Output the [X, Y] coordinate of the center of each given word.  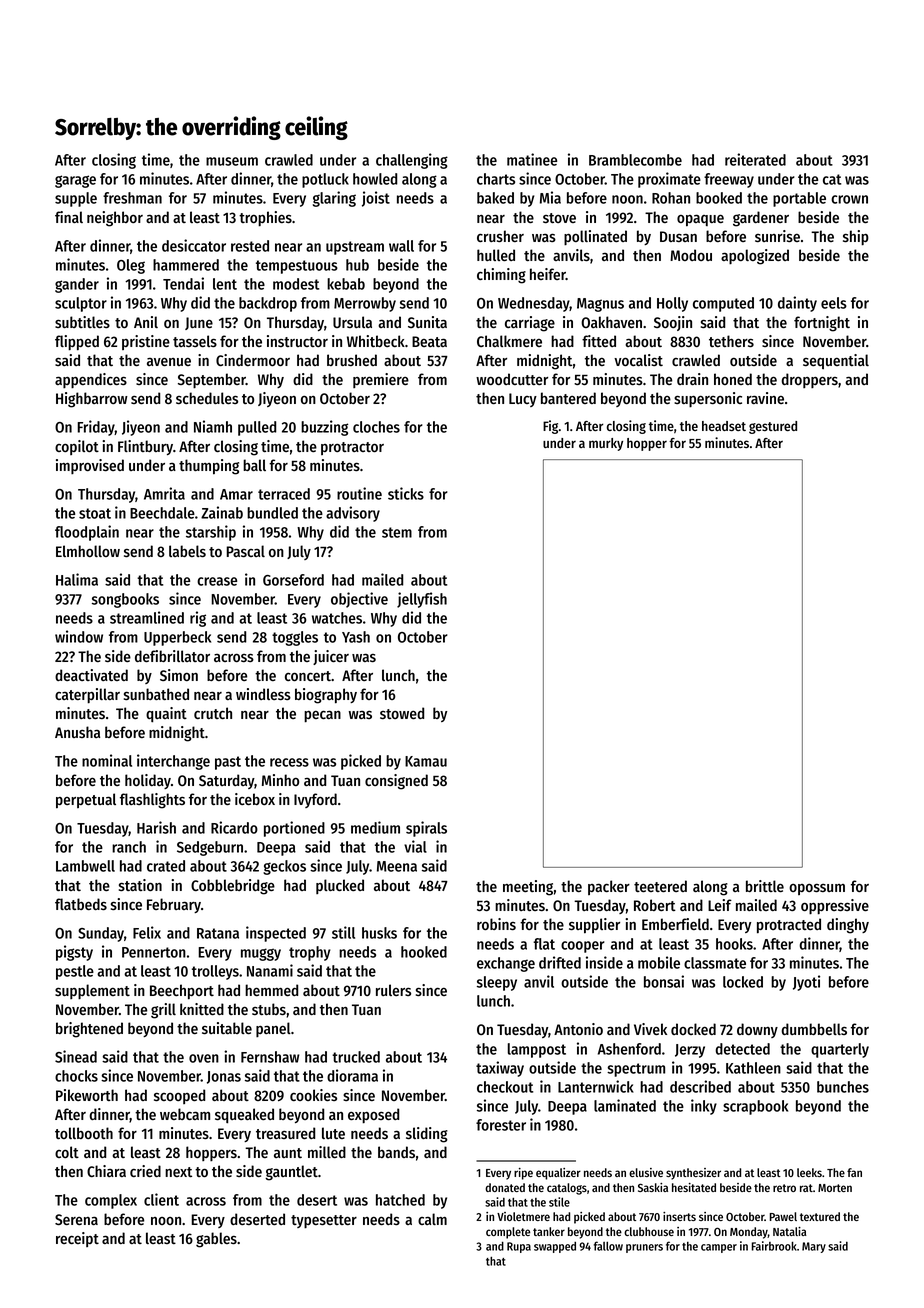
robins [496, 924]
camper [719, 1248]
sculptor [81, 304]
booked [719, 198]
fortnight [822, 324]
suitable [227, 1028]
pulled [257, 428]
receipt [77, 1239]
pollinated [595, 237]
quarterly [840, 1050]
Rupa [519, 1247]
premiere [381, 380]
